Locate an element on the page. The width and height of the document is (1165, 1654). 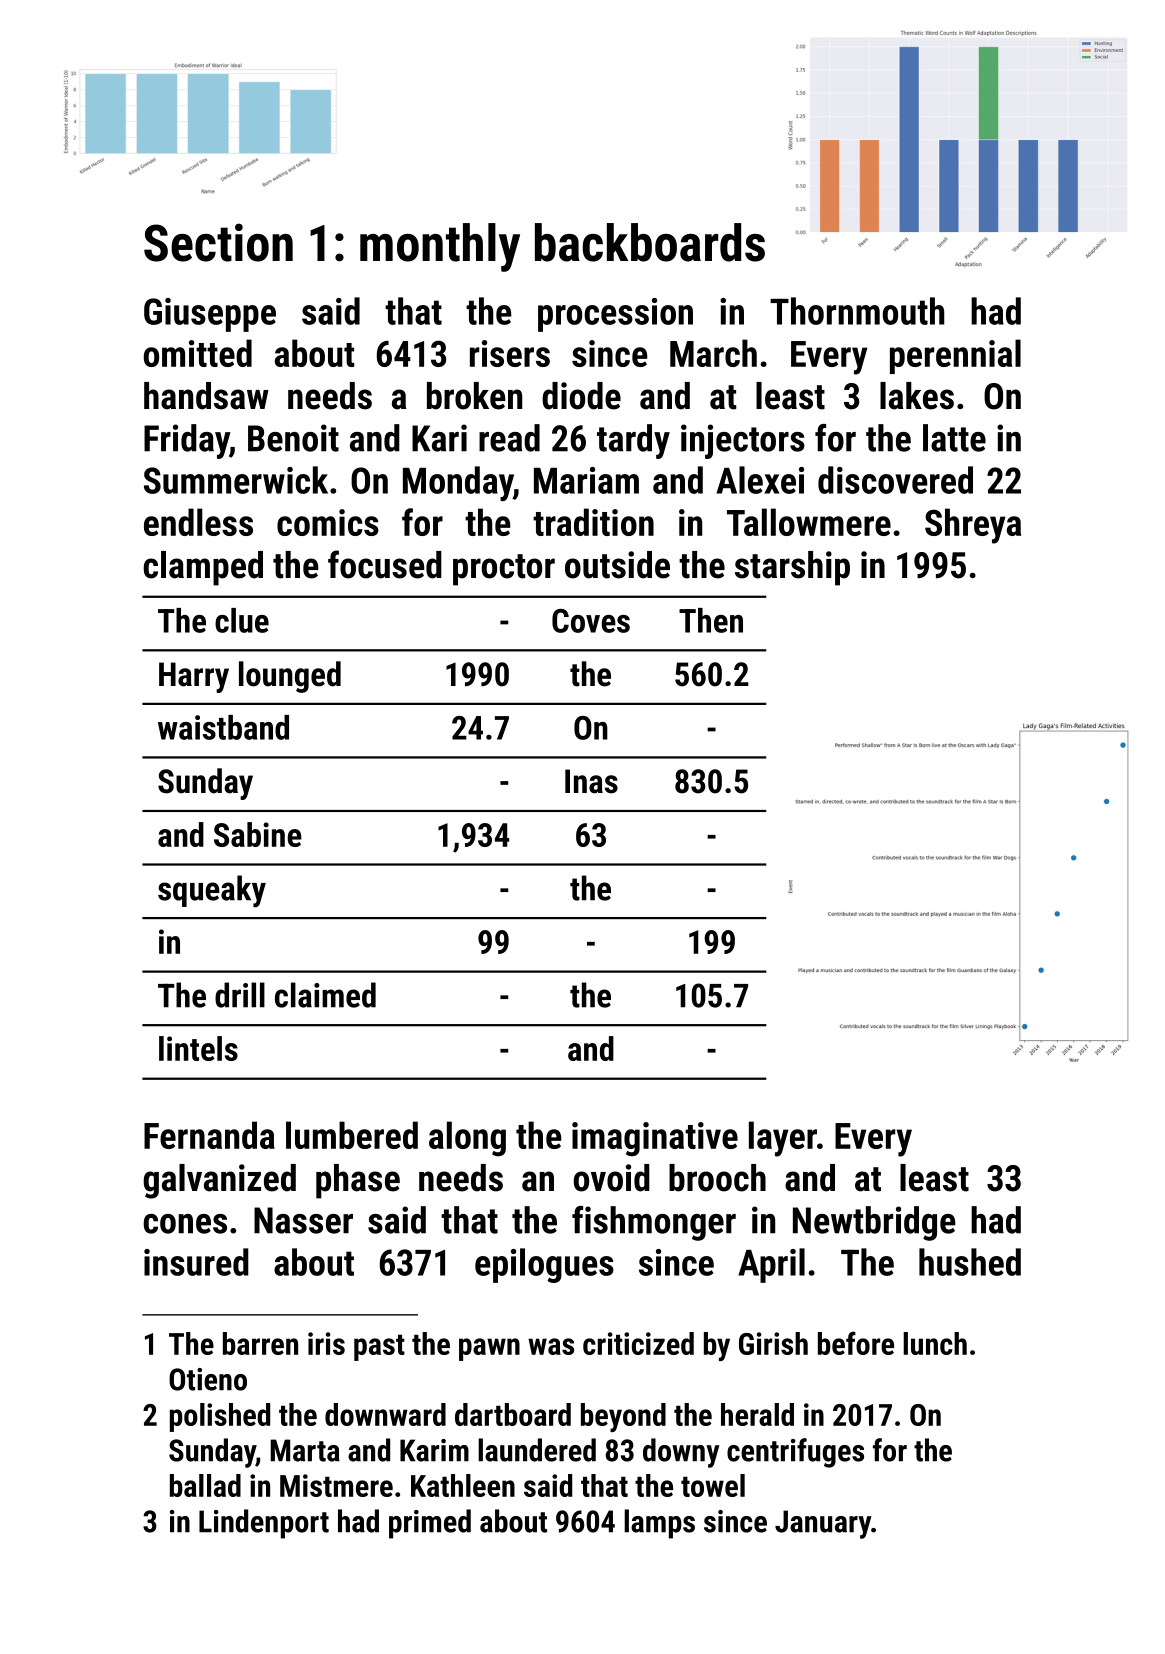
Shreya is located at coordinates (973, 526).
